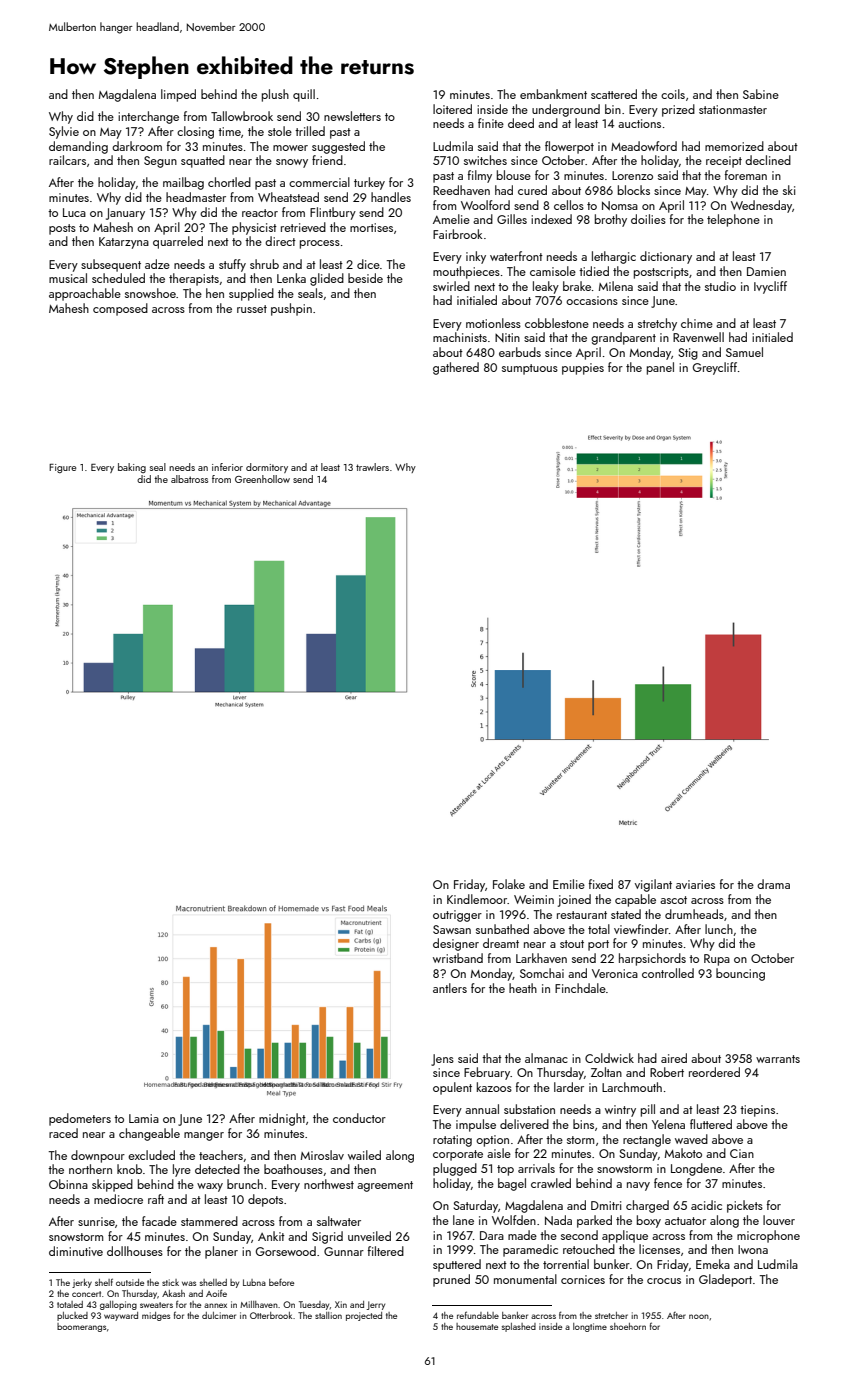 Image resolution: width=849 pixels, height=1400 pixels. What do you see at coordinates (386, 1251) in the screenshot?
I see `filtered` at bounding box center [386, 1251].
